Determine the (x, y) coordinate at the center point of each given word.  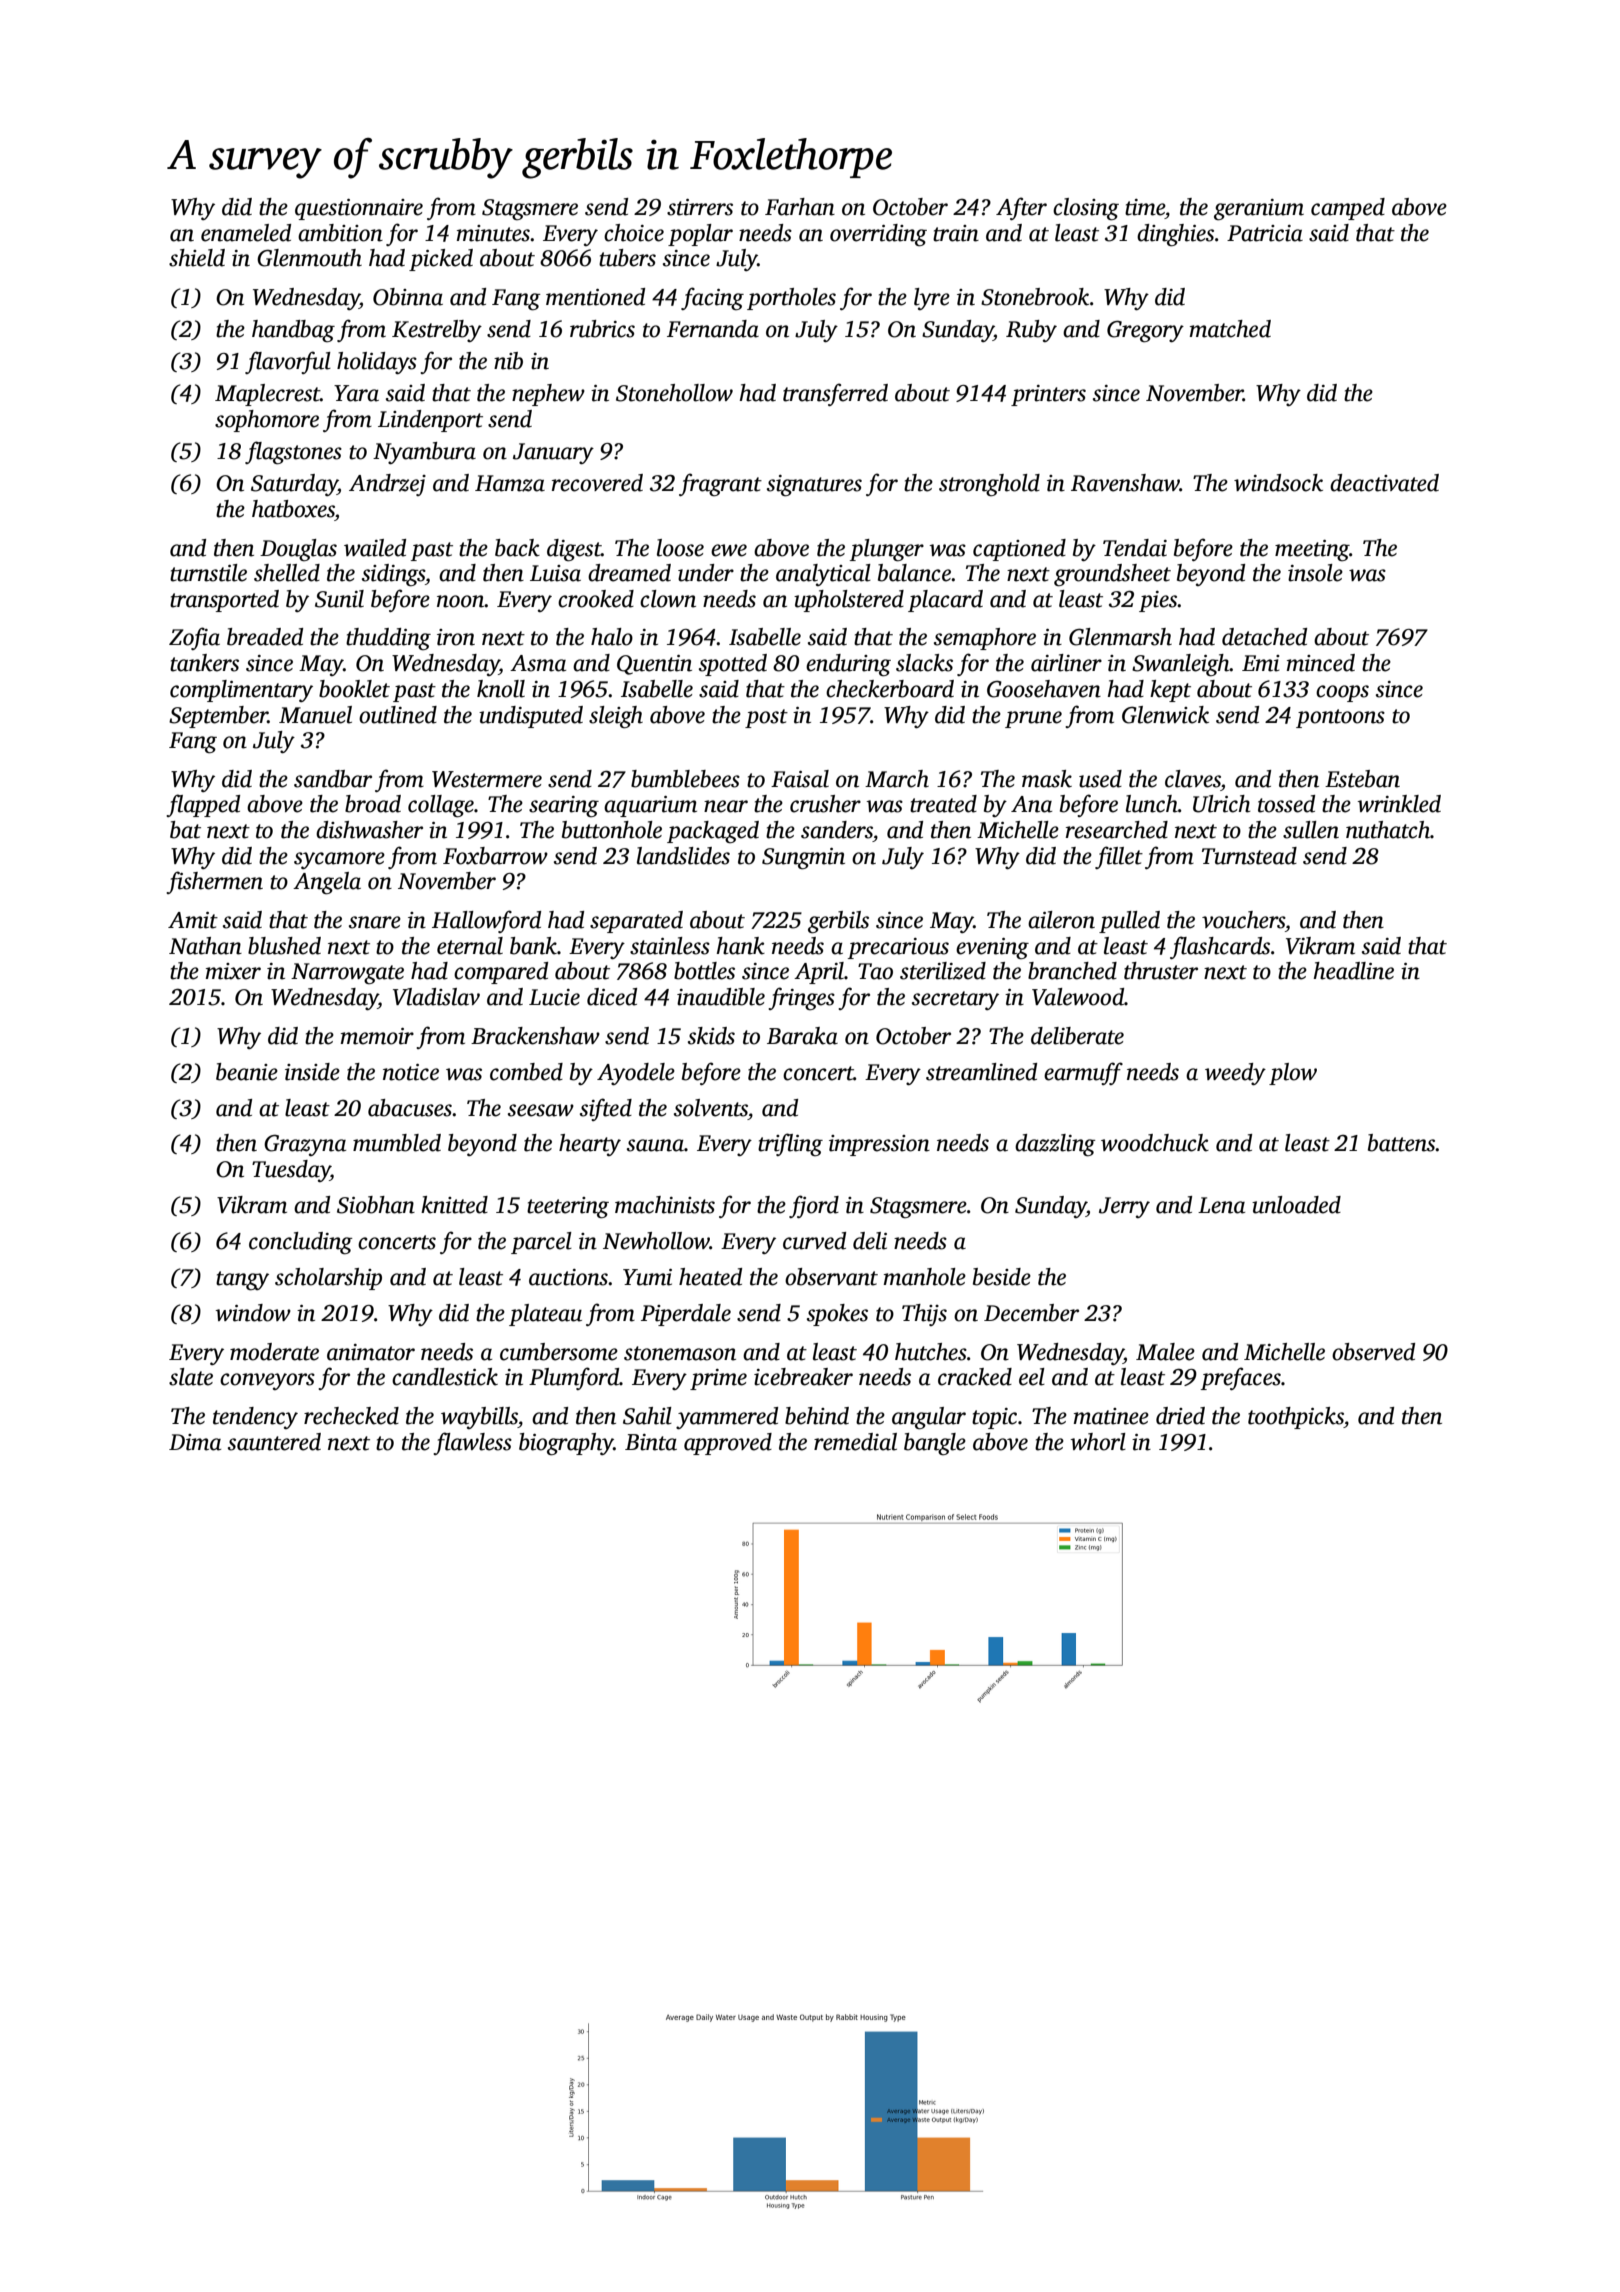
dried (1180, 1416)
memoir (377, 1036)
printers (1048, 395)
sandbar (333, 779)
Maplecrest (267, 395)
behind (817, 1416)
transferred (835, 394)
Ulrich (1222, 804)
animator (371, 1352)
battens (1402, 1143)
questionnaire (359, 209)
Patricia (1265, 233)
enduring (848, 665)
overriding (878, 235)
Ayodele (636, 1074)
